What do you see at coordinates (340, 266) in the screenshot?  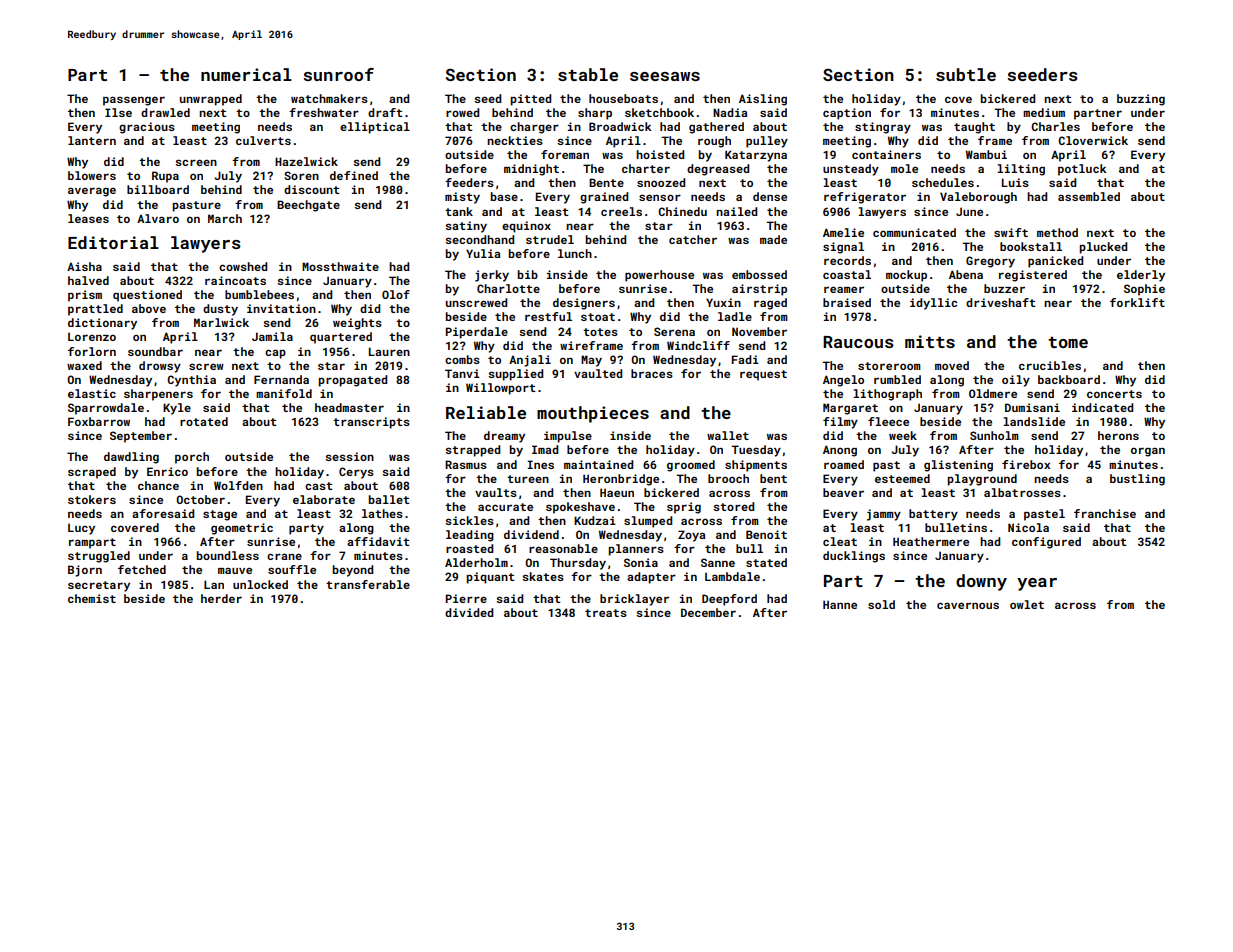 I see `Mossthwaite` at bounding box center [340, 266].
